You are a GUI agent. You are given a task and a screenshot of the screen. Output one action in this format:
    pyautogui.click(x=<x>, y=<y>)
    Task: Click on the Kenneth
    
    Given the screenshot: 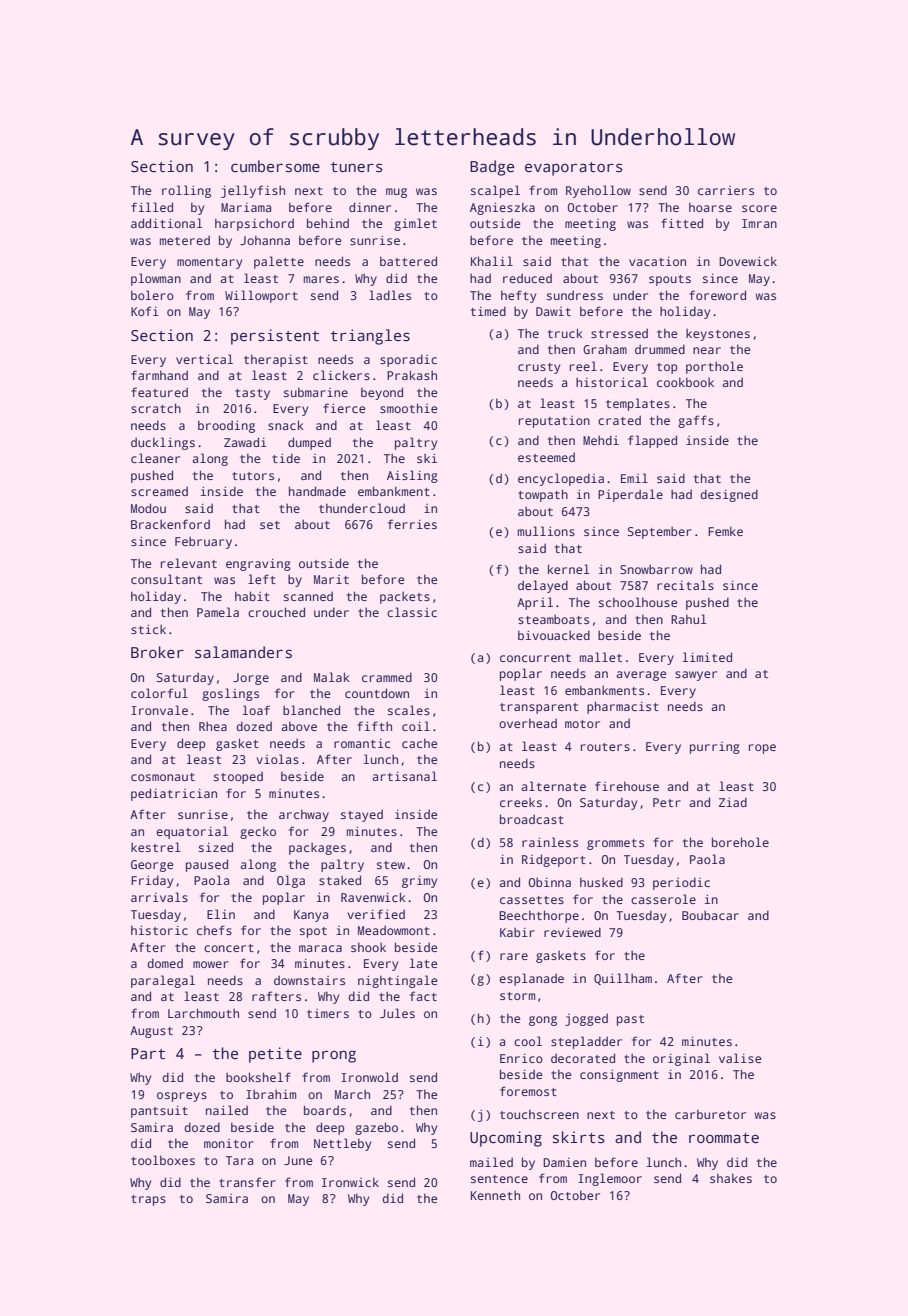 What is the action you would take?
    pyautogui.click(x=495, y=1195)
